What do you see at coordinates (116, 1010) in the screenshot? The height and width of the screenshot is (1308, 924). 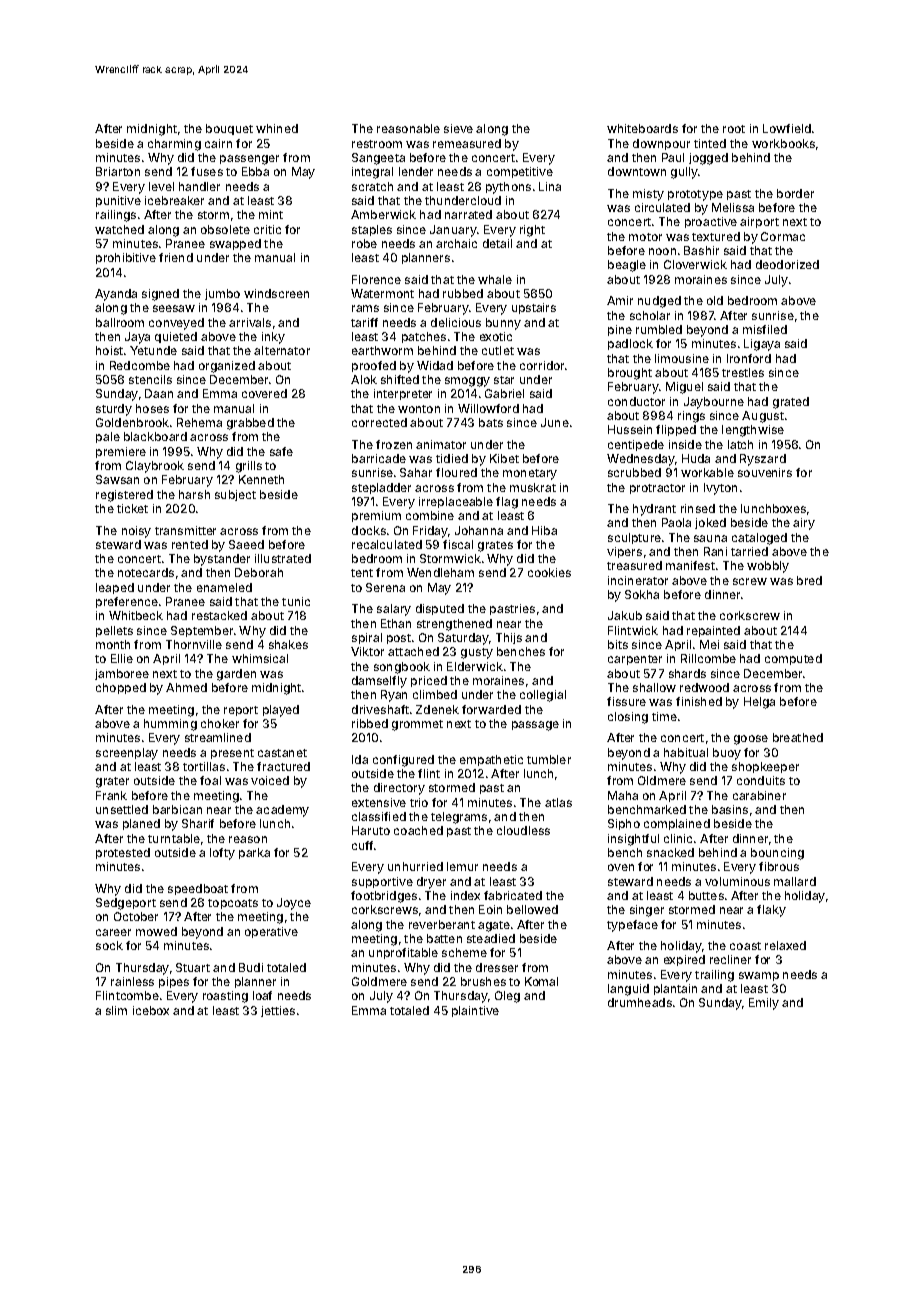 I see `slim` at bounding box center [116, 1010].
